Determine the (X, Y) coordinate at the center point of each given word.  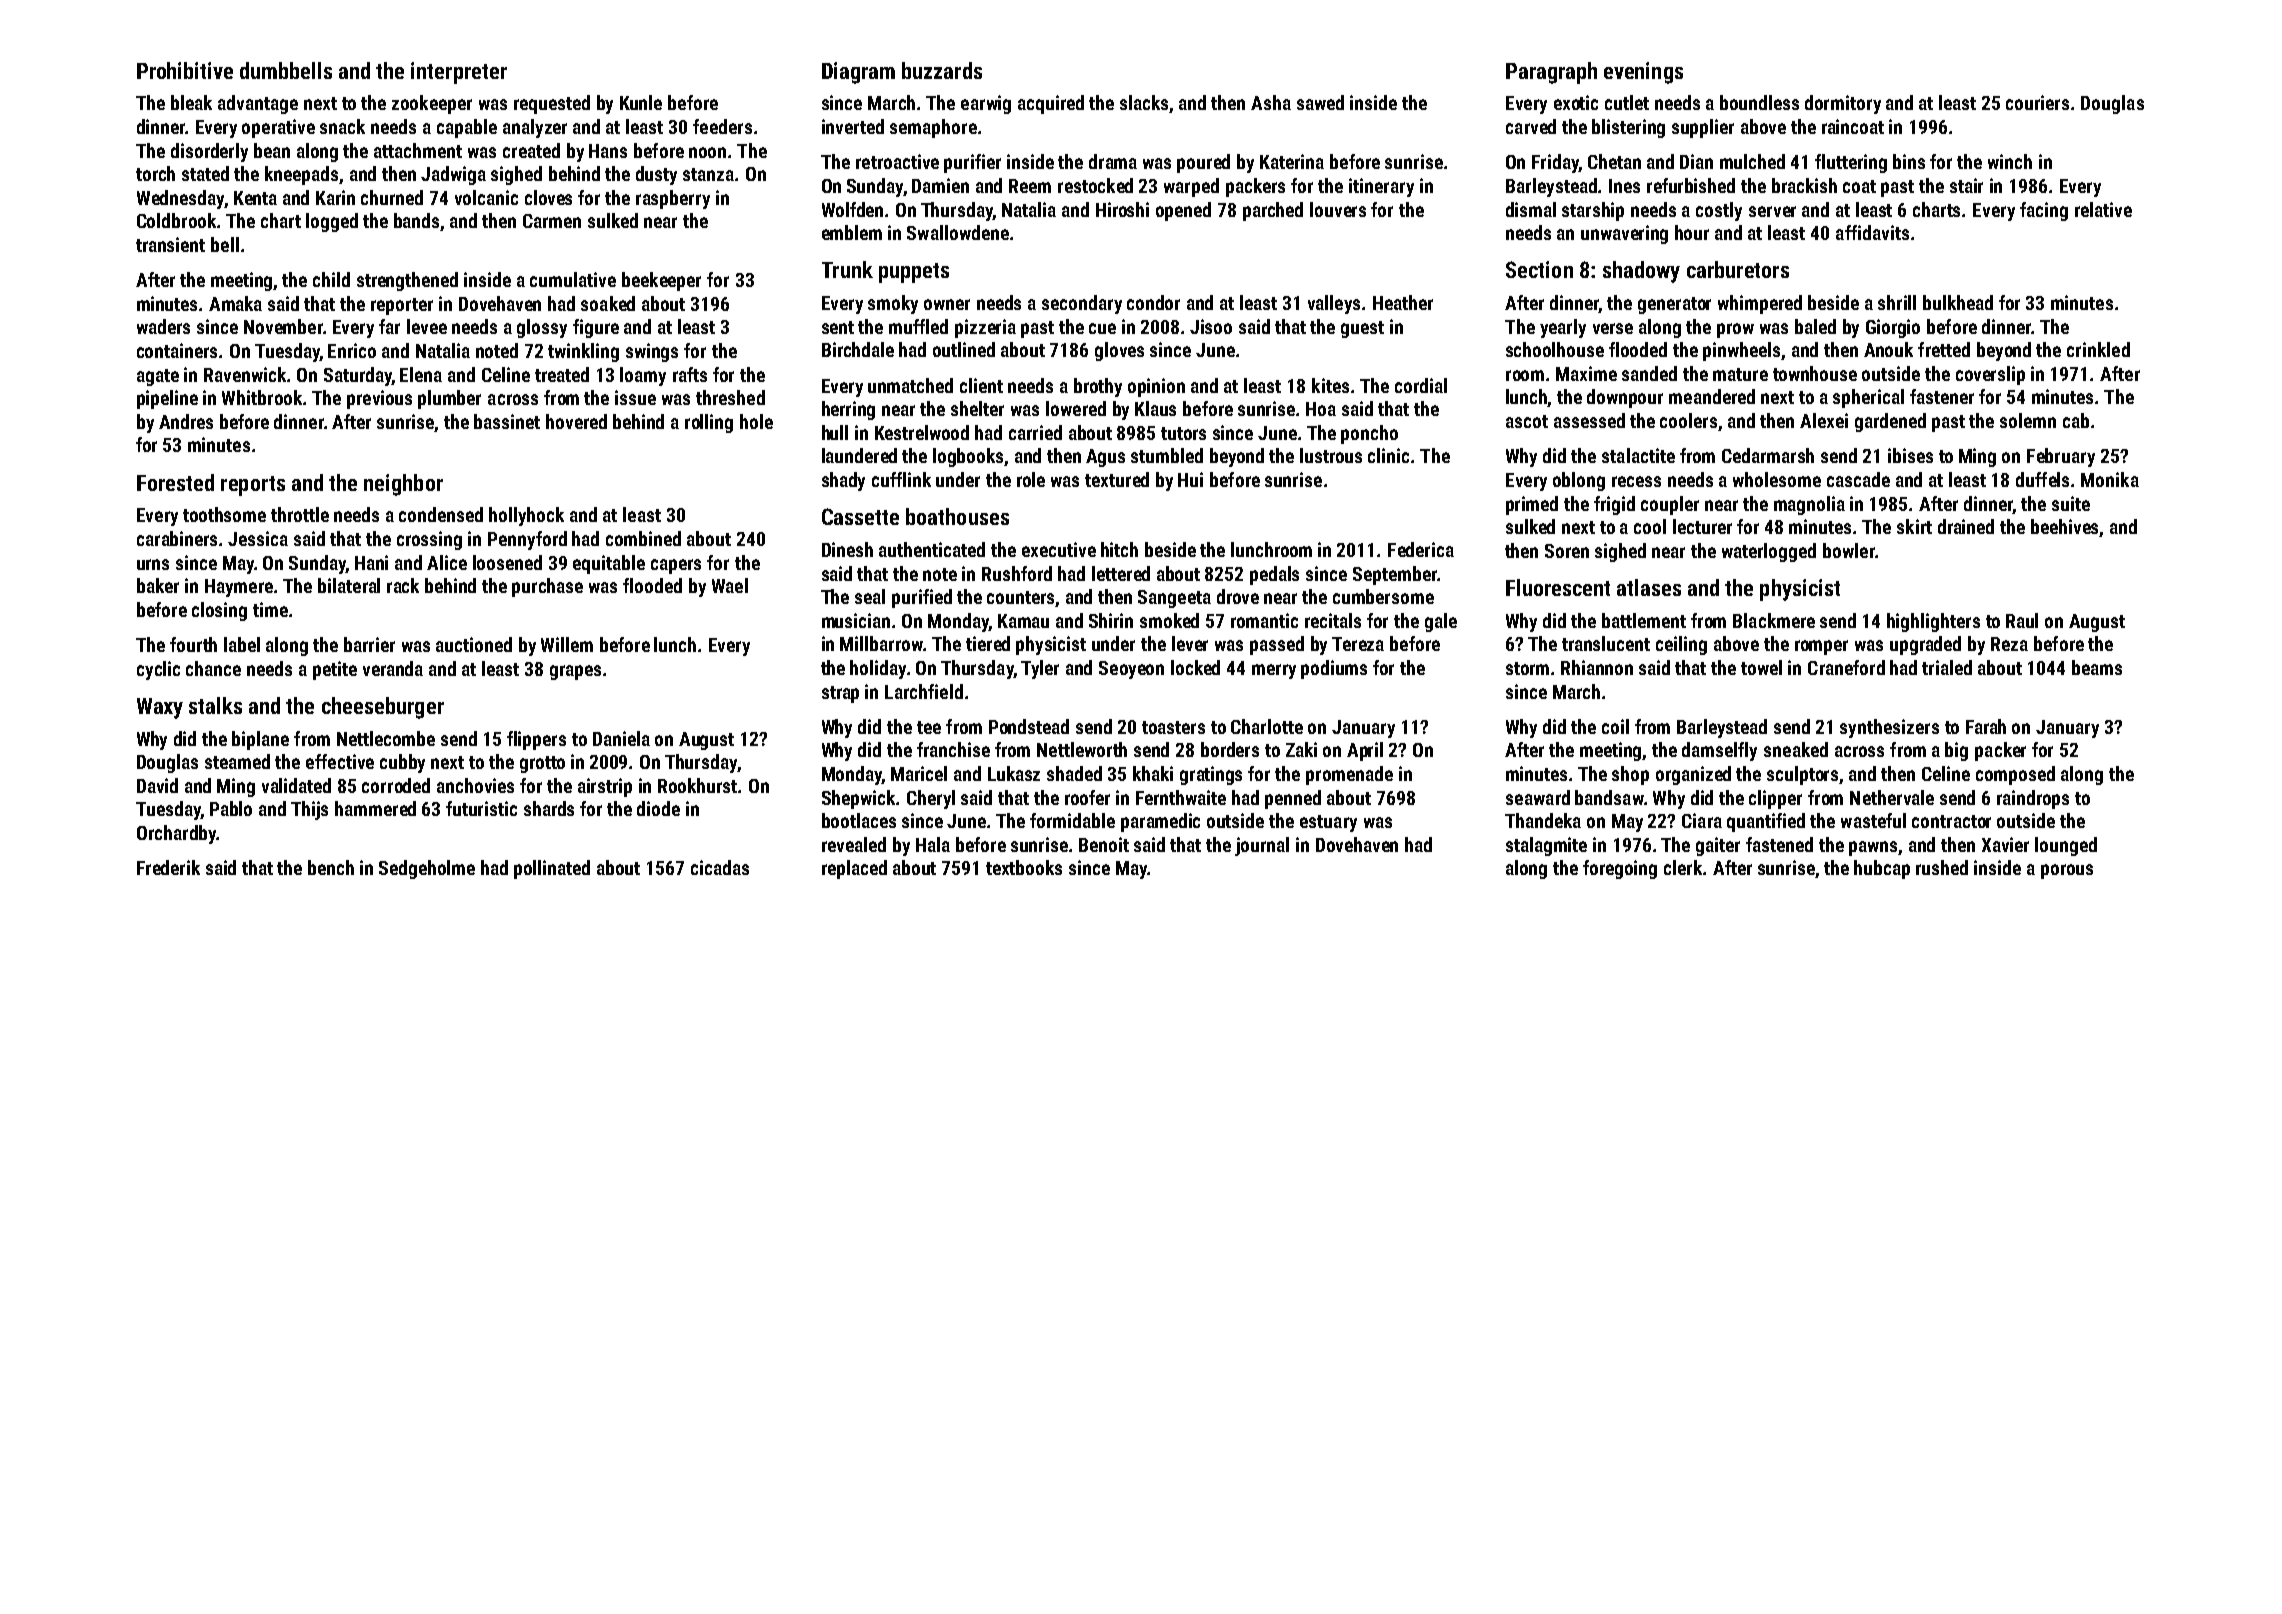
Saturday (358, 376)
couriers (2037, 102)
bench (331, 867)
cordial (1421, 385)
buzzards (942, 70)
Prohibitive (185, 70)
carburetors (1738, 269)
